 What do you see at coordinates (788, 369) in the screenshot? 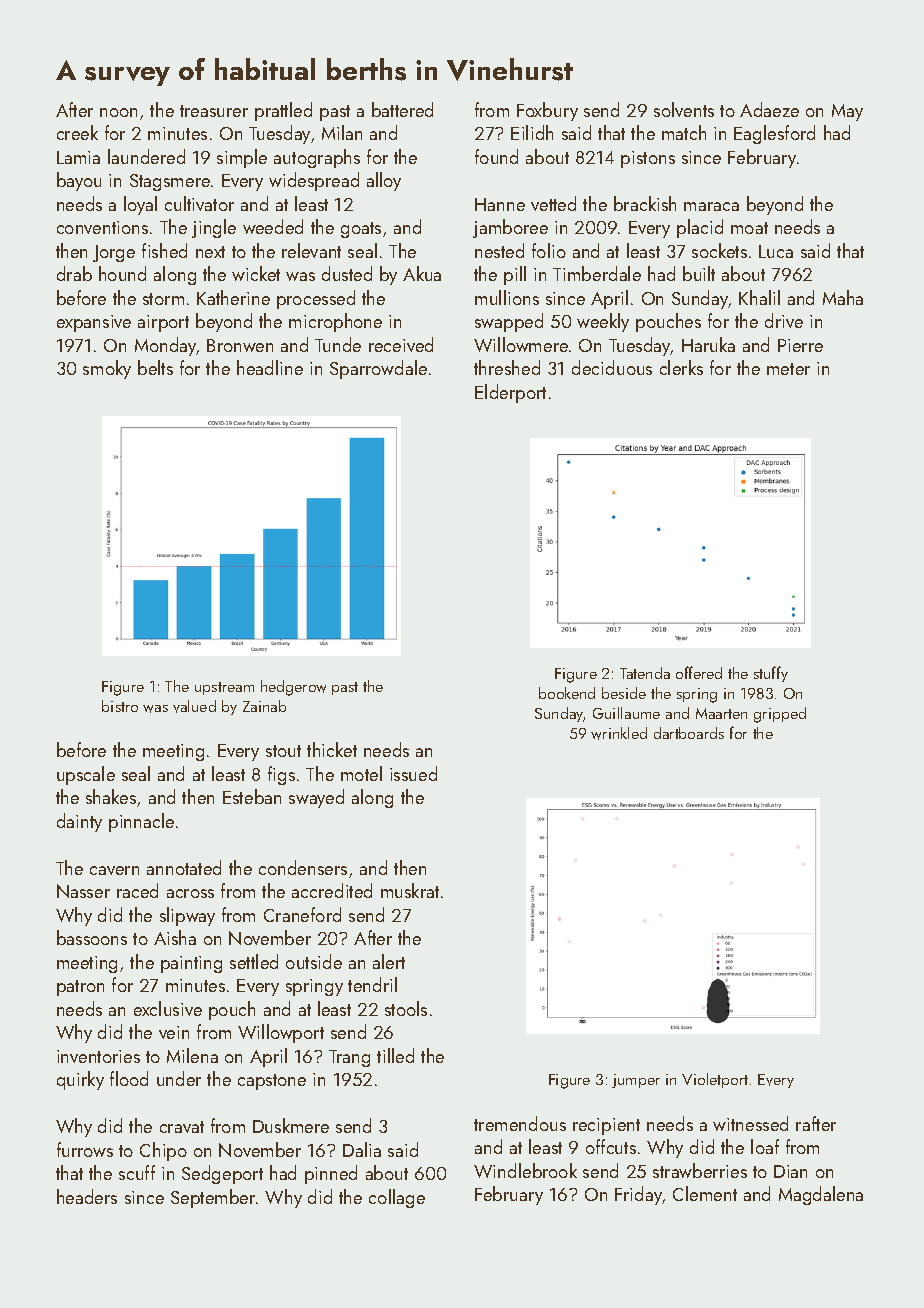
I see `meter` at bounding box center [788, 369].
